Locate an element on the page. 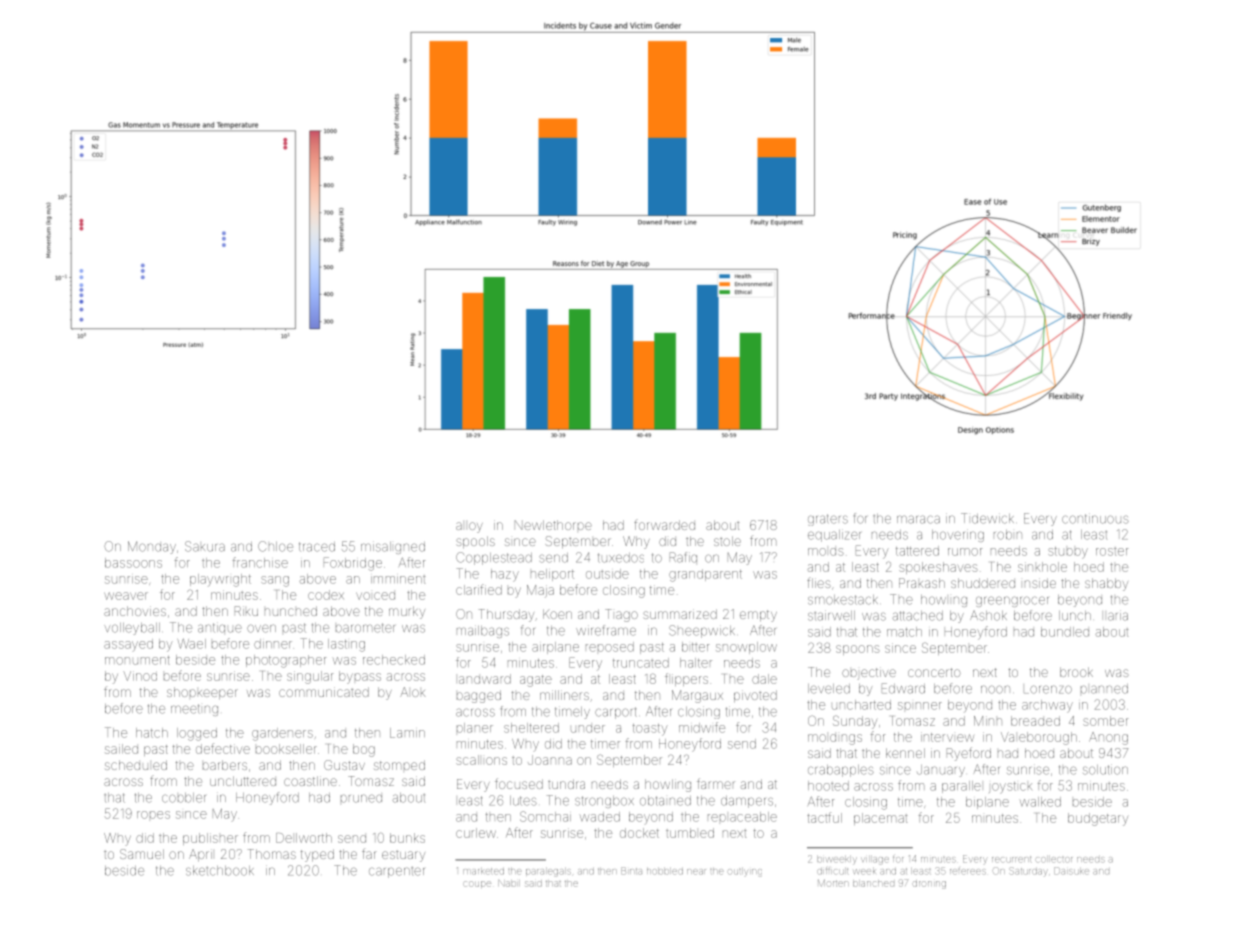 The image size is (1233, 952). tundra is located at coordinates (566, 784).
